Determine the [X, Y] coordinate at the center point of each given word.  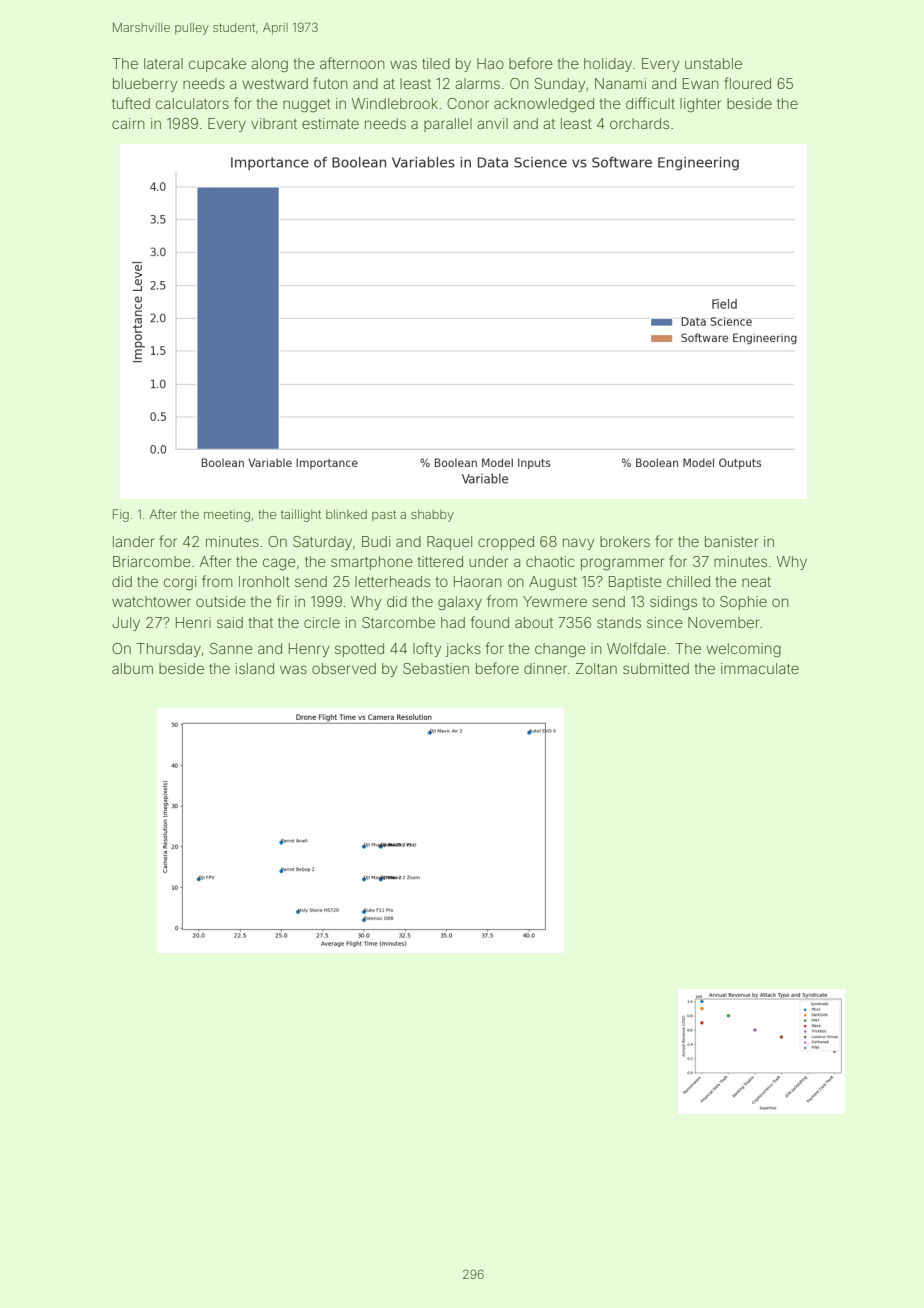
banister [731, 541]
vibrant [274, 123]
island [255, 668]
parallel [448, 125]
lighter [700, 105]
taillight [301, 515]
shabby [432, 516]
